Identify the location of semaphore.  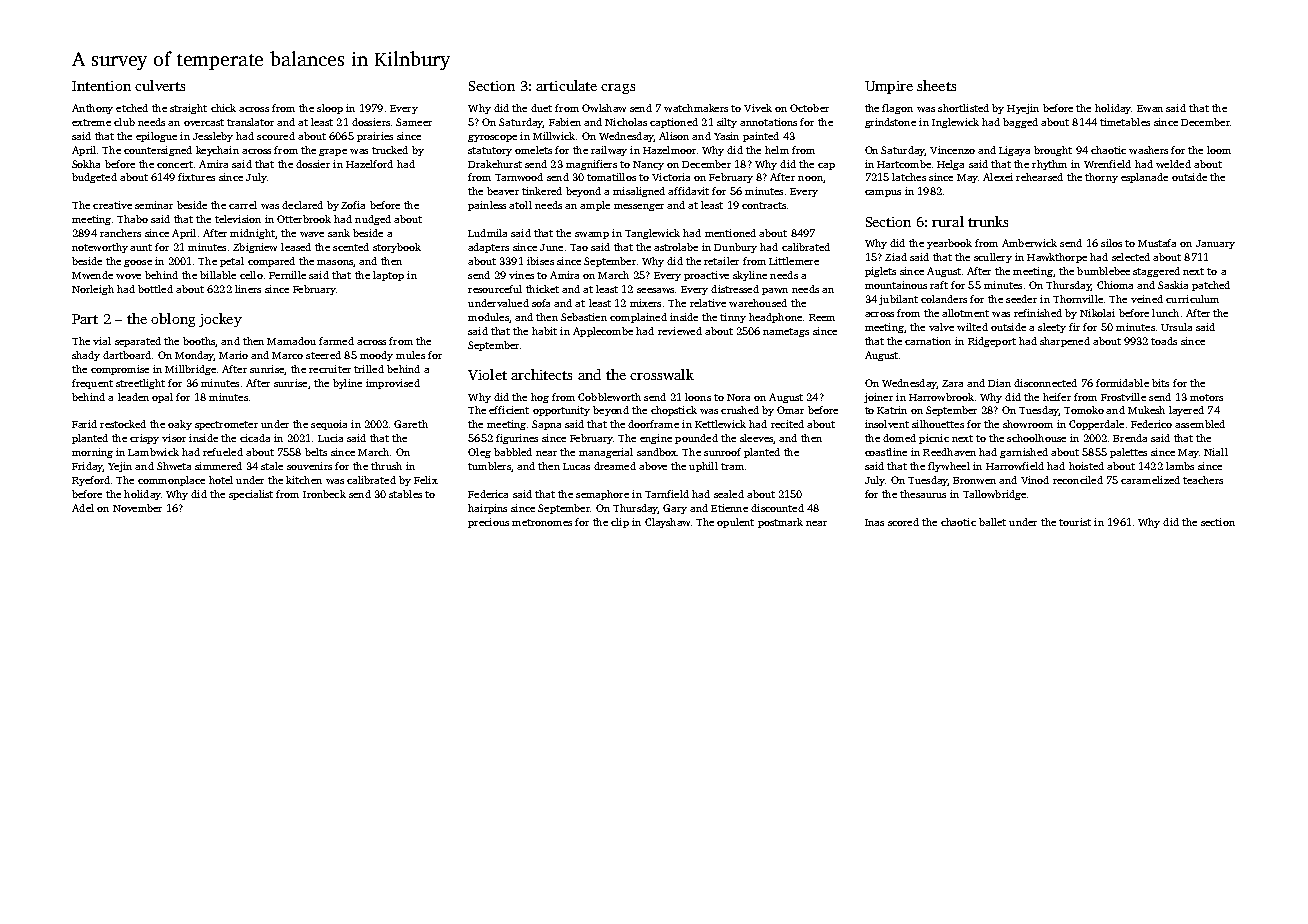
(602, 495).
